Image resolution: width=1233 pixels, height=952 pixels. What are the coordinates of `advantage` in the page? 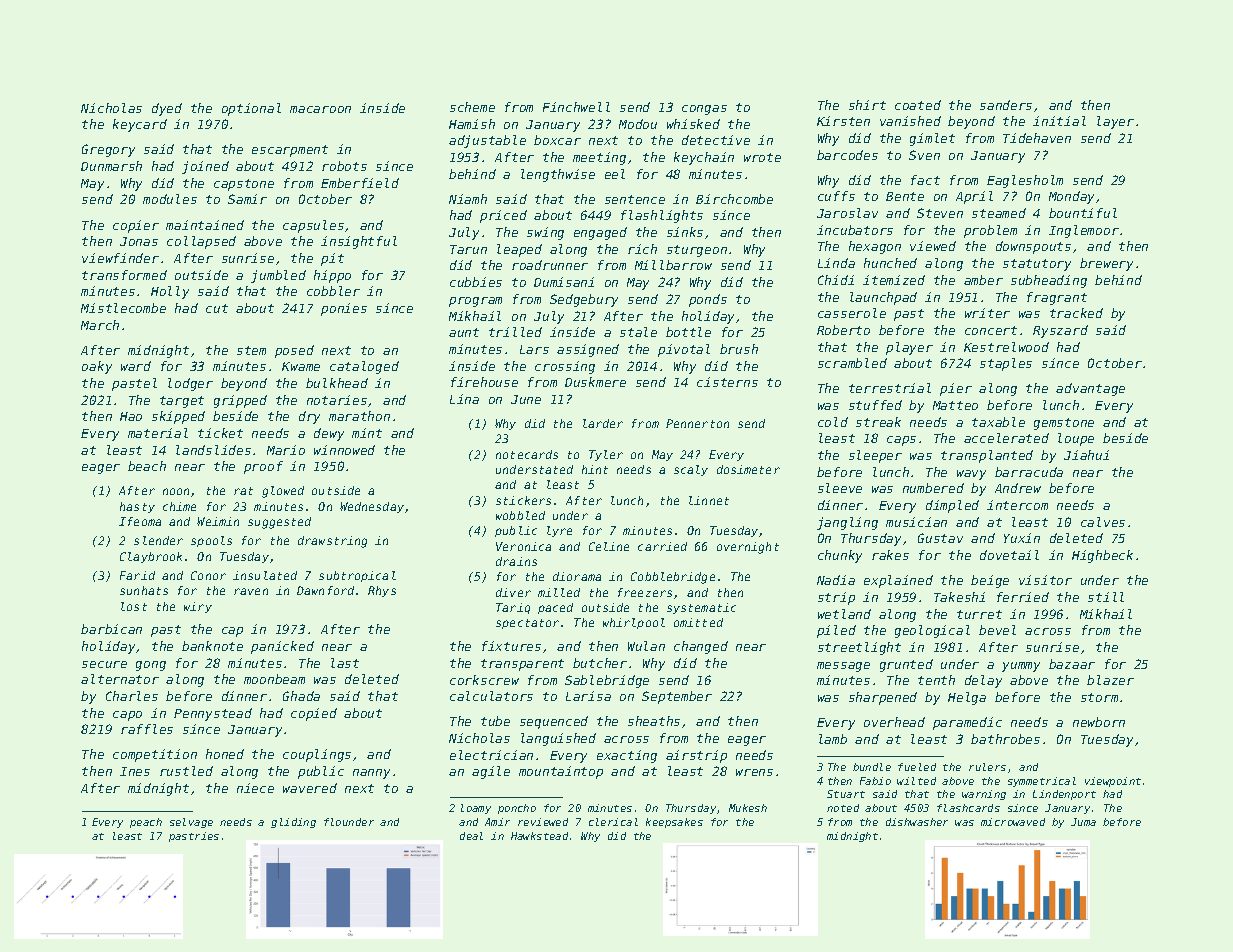 It's located at (1090, 389).
